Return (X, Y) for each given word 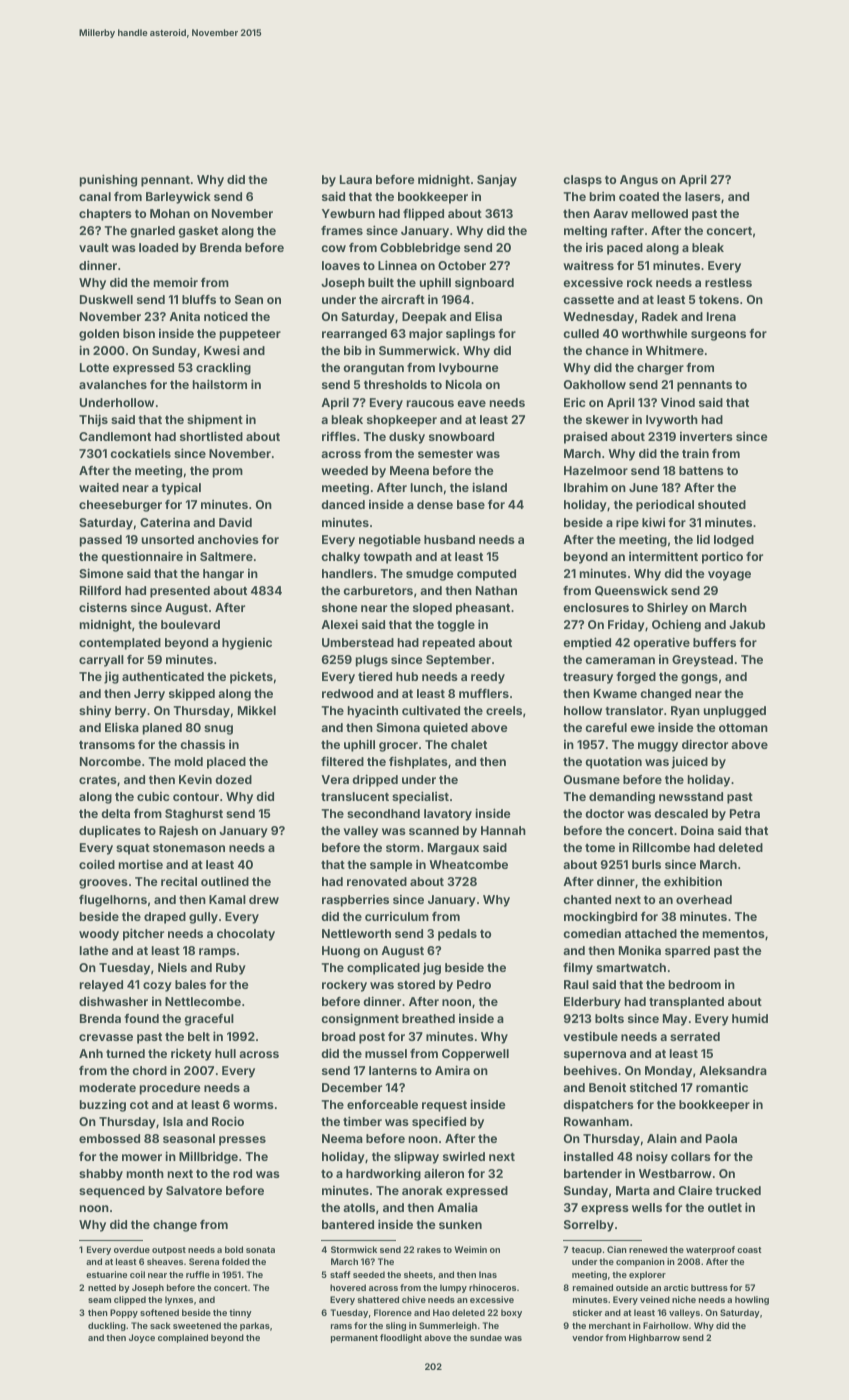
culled (581, 333)
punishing (108, 180)
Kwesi (222, 350)
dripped (375, 780)
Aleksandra (733, 1070)
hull (225, 1053)
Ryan (685, 712)
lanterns (393, 1070)
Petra (745, 813)
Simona (398, 727)
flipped (423, 215)
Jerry (149, 695)
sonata (260, 1250)
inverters (706, 436)
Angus (639, 181)
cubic (153, 796)
